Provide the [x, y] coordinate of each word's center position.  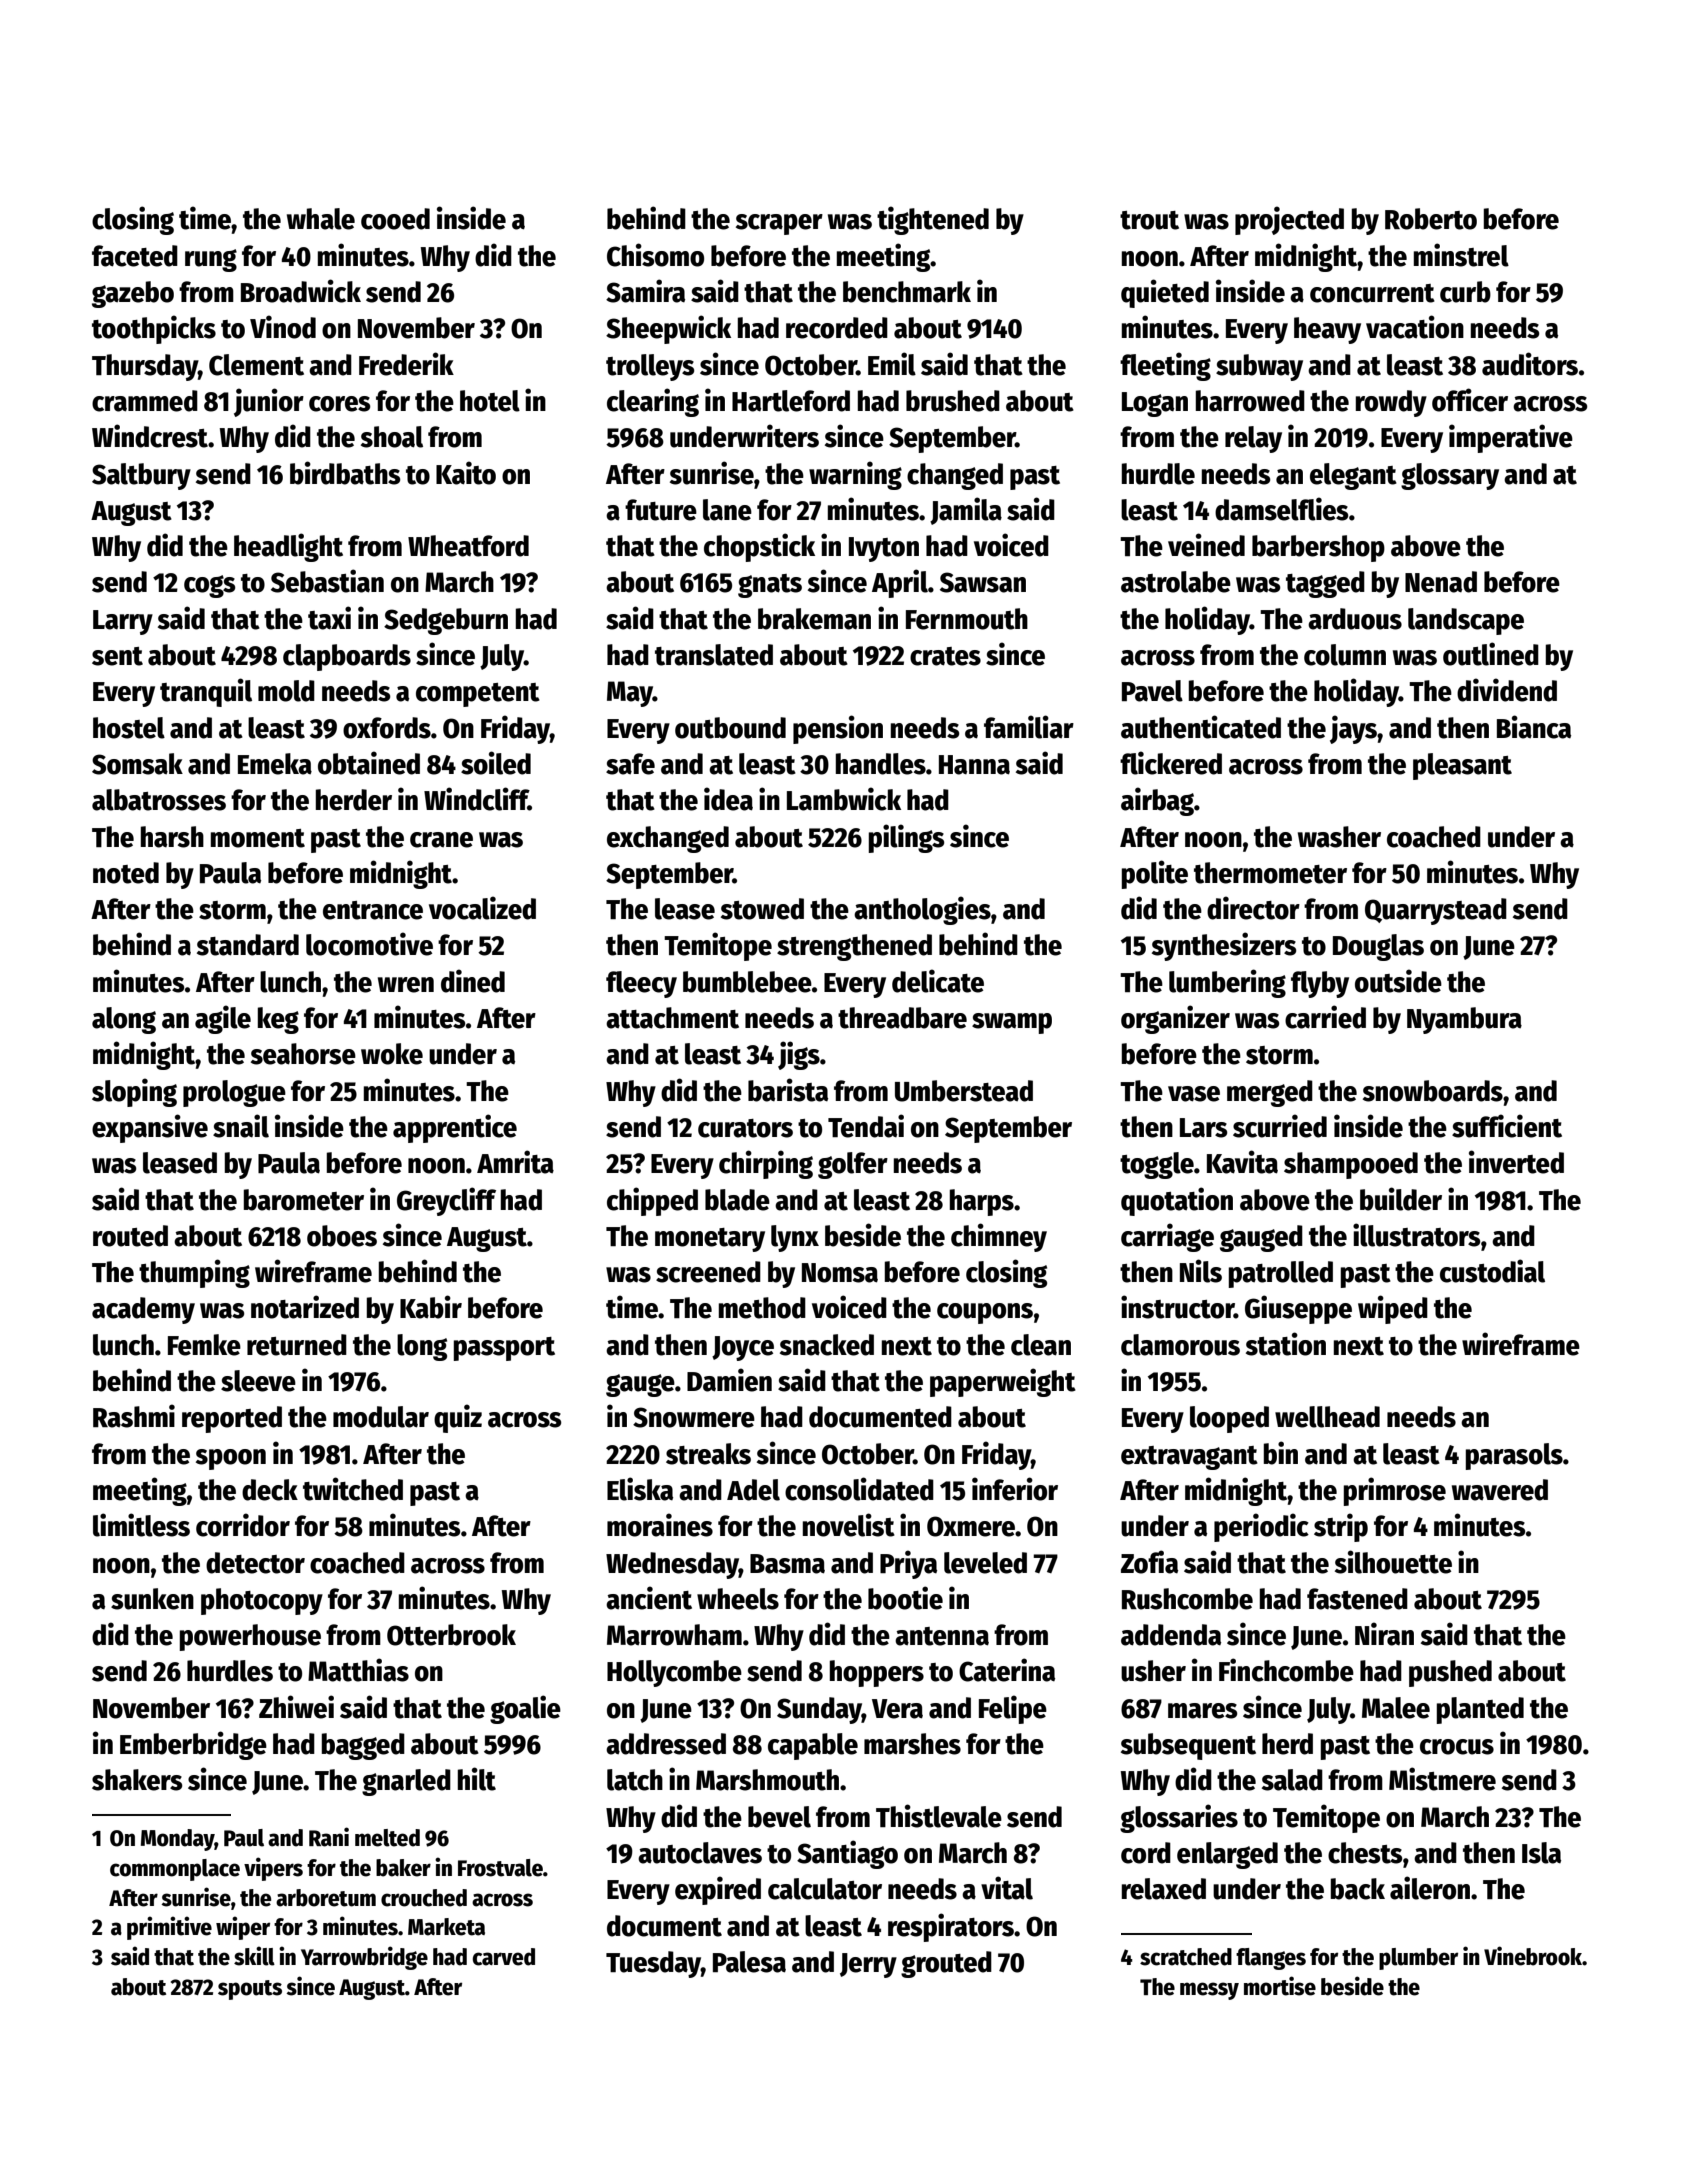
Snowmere [694, 1417]
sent [117, 656]
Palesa [749, 1962]
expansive [150, 1128]
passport [504, 1349]
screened [708, 1272]
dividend [1507, 690]
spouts [250, 1990]
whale [321, 219]
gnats [770, 586]
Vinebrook [1533, 1956]
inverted [1516, 1162]
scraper [779, 224]
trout [1149, 220]
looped [1229, 1419]
